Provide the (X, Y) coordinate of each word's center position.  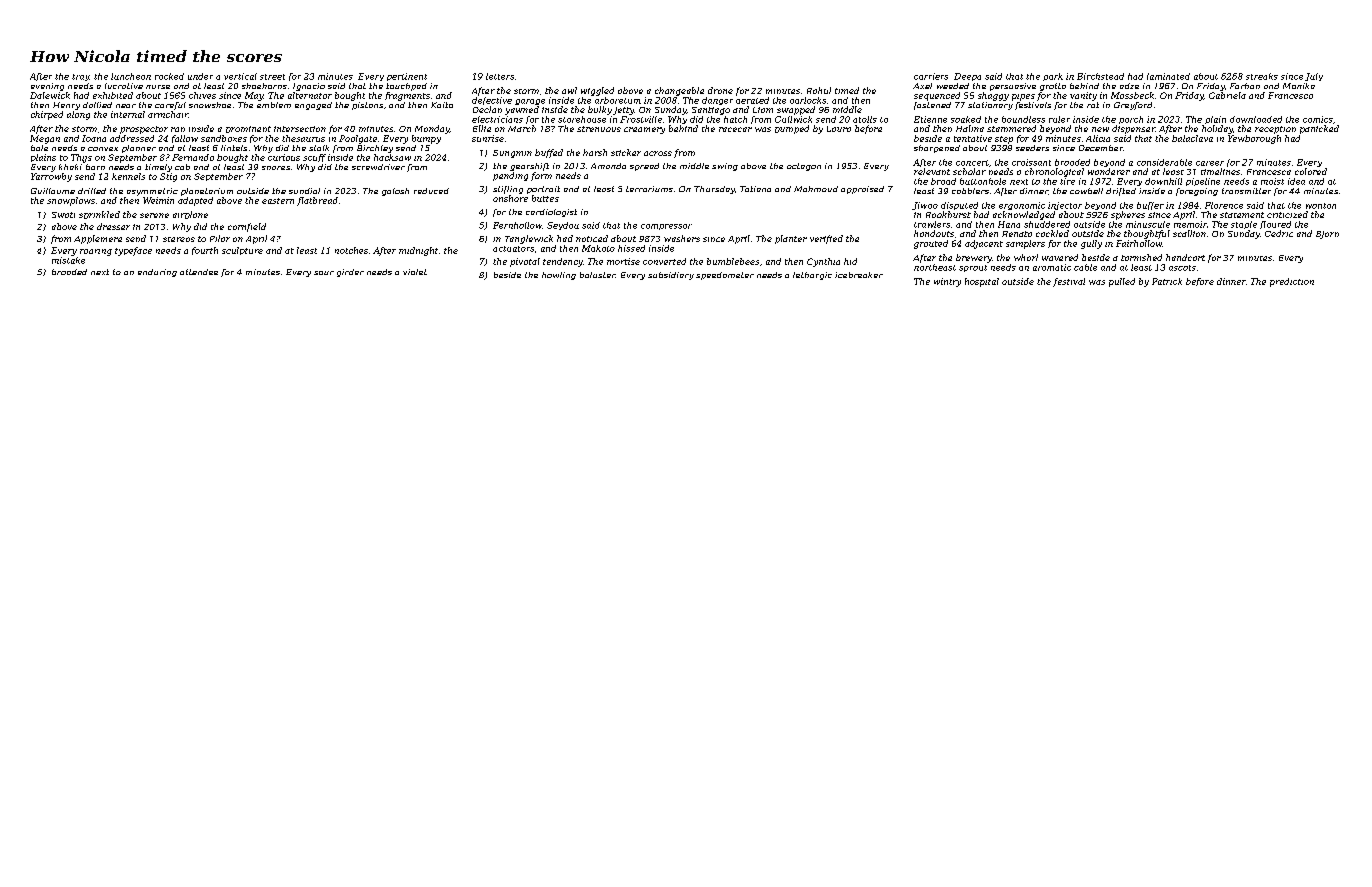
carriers (931, 76)
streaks (1262, 76)
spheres (1128, 215)
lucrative (124, 86)
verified (826, 239)
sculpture (242, 251)
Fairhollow (1139, 243)
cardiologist (551, 213)
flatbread (317, 201)
